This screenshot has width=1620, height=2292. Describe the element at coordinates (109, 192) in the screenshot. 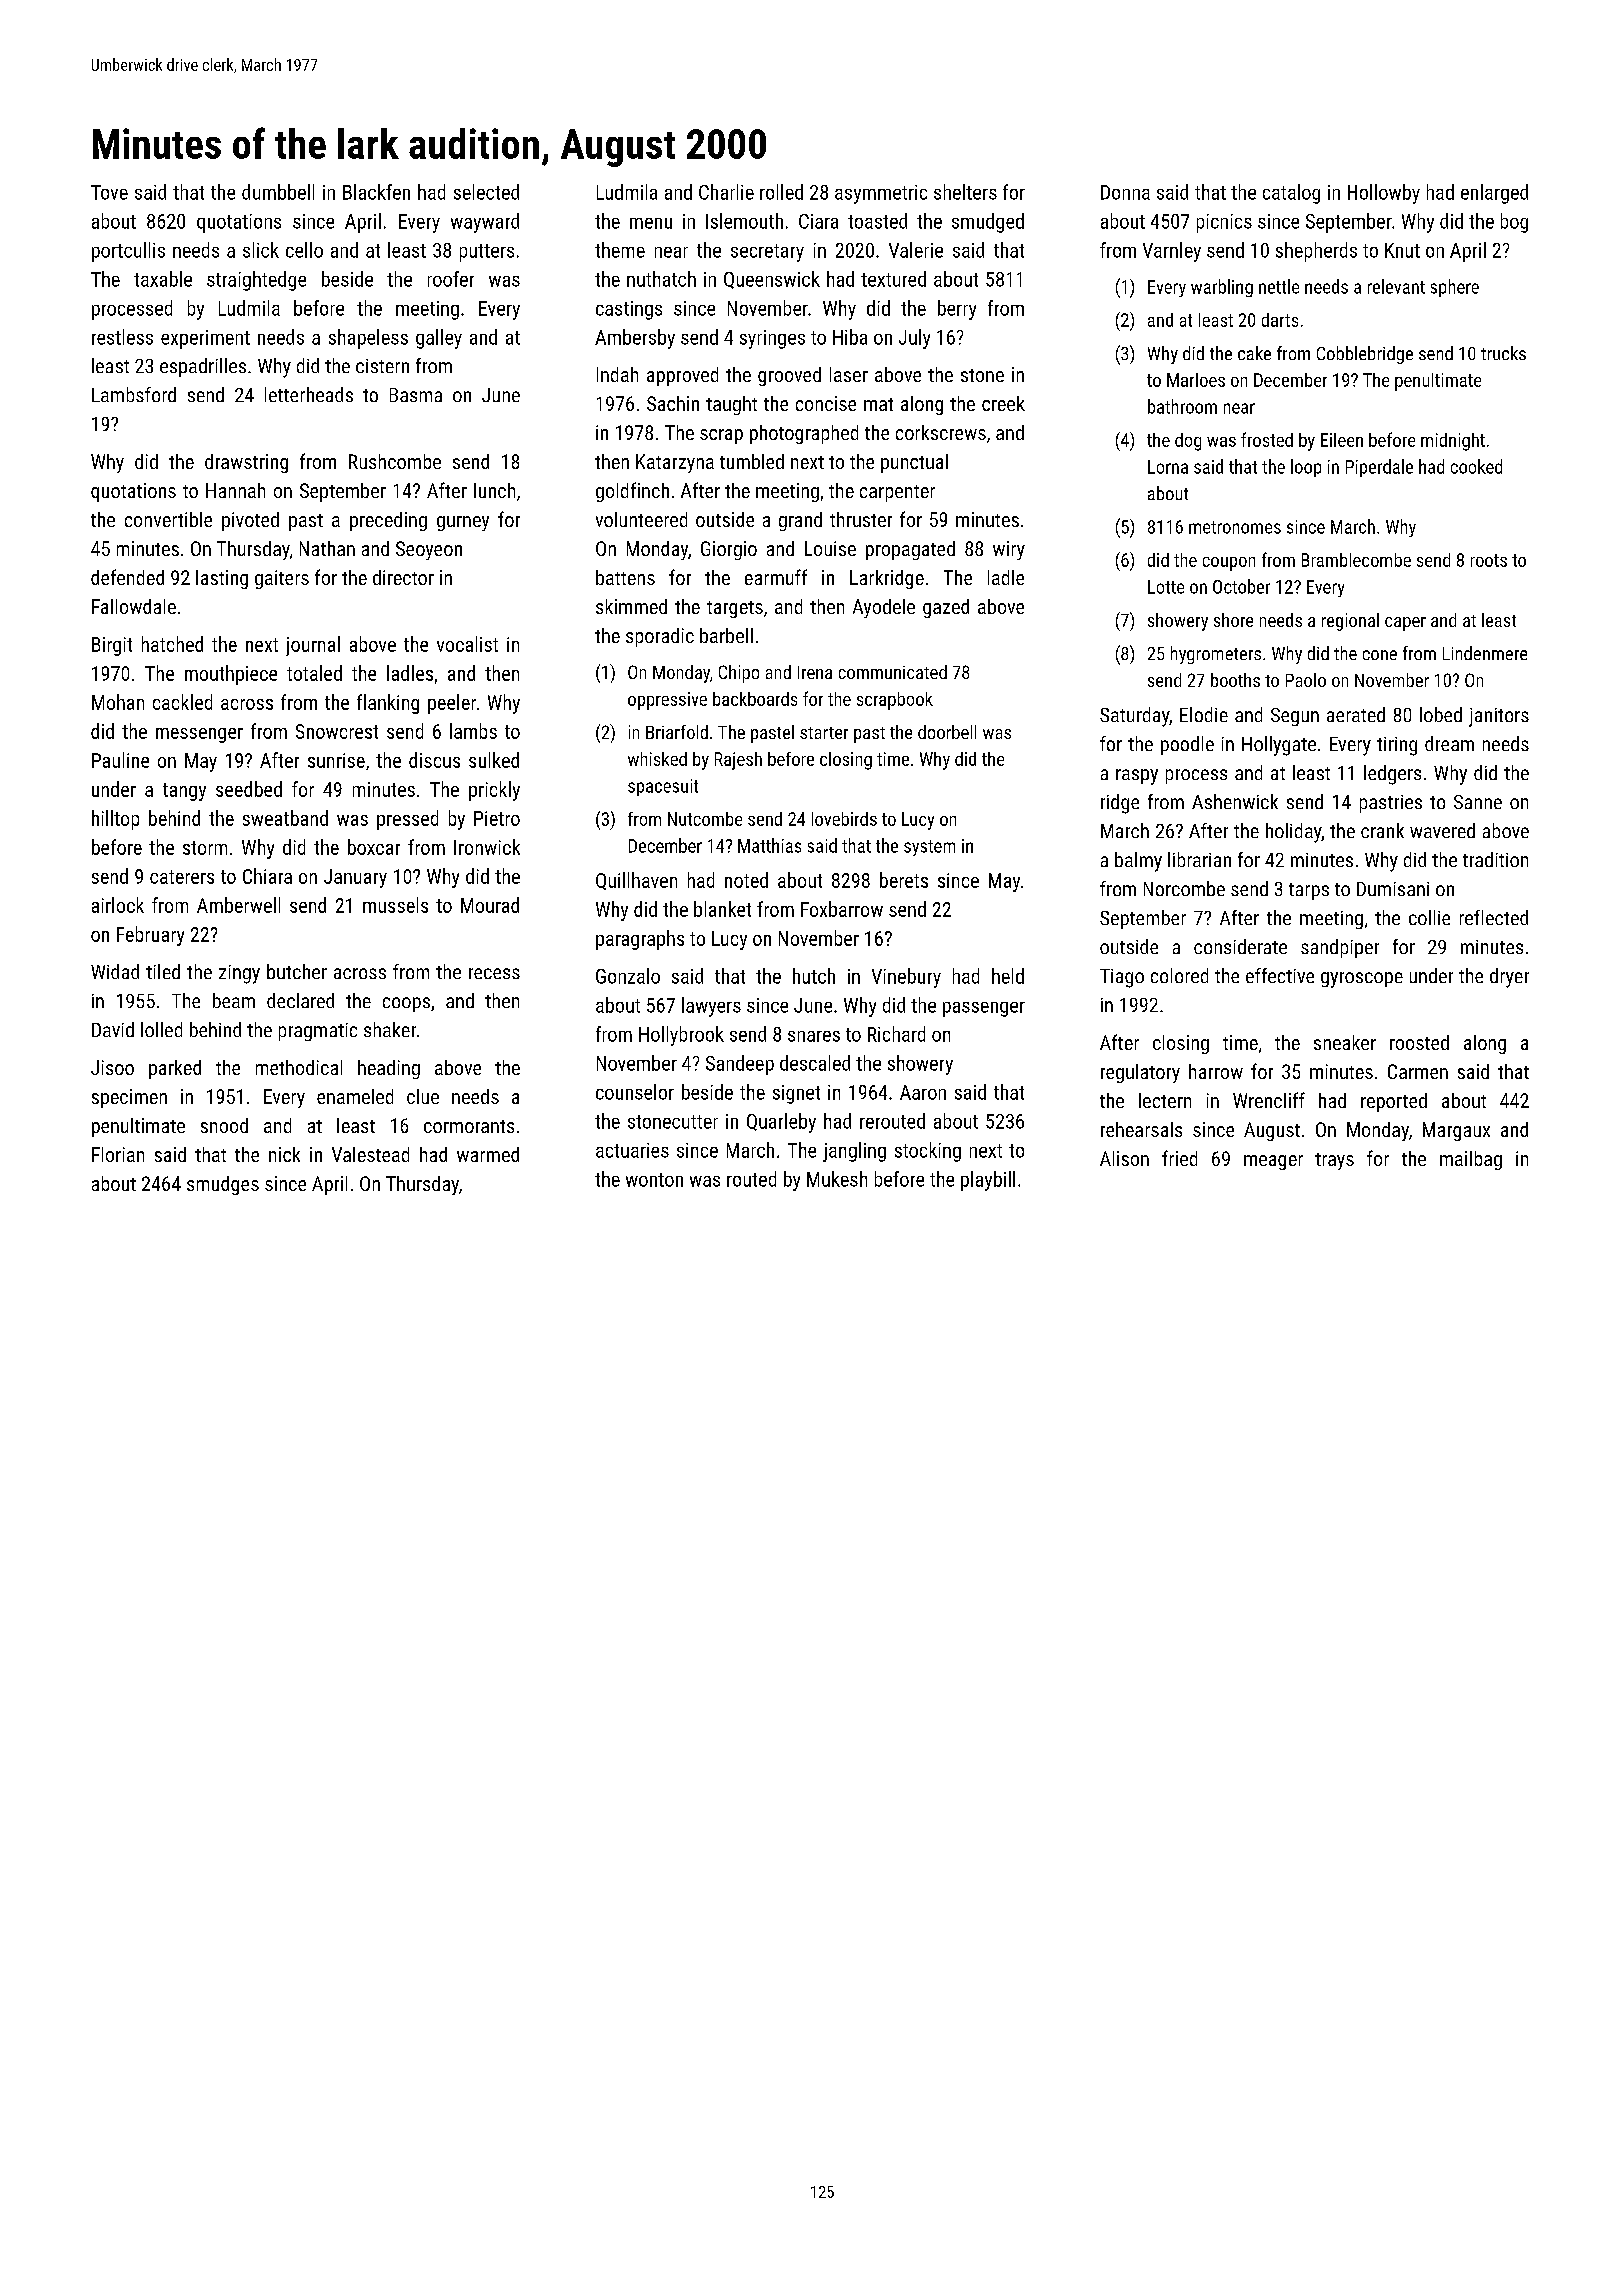

I see `Tove` at that location.
